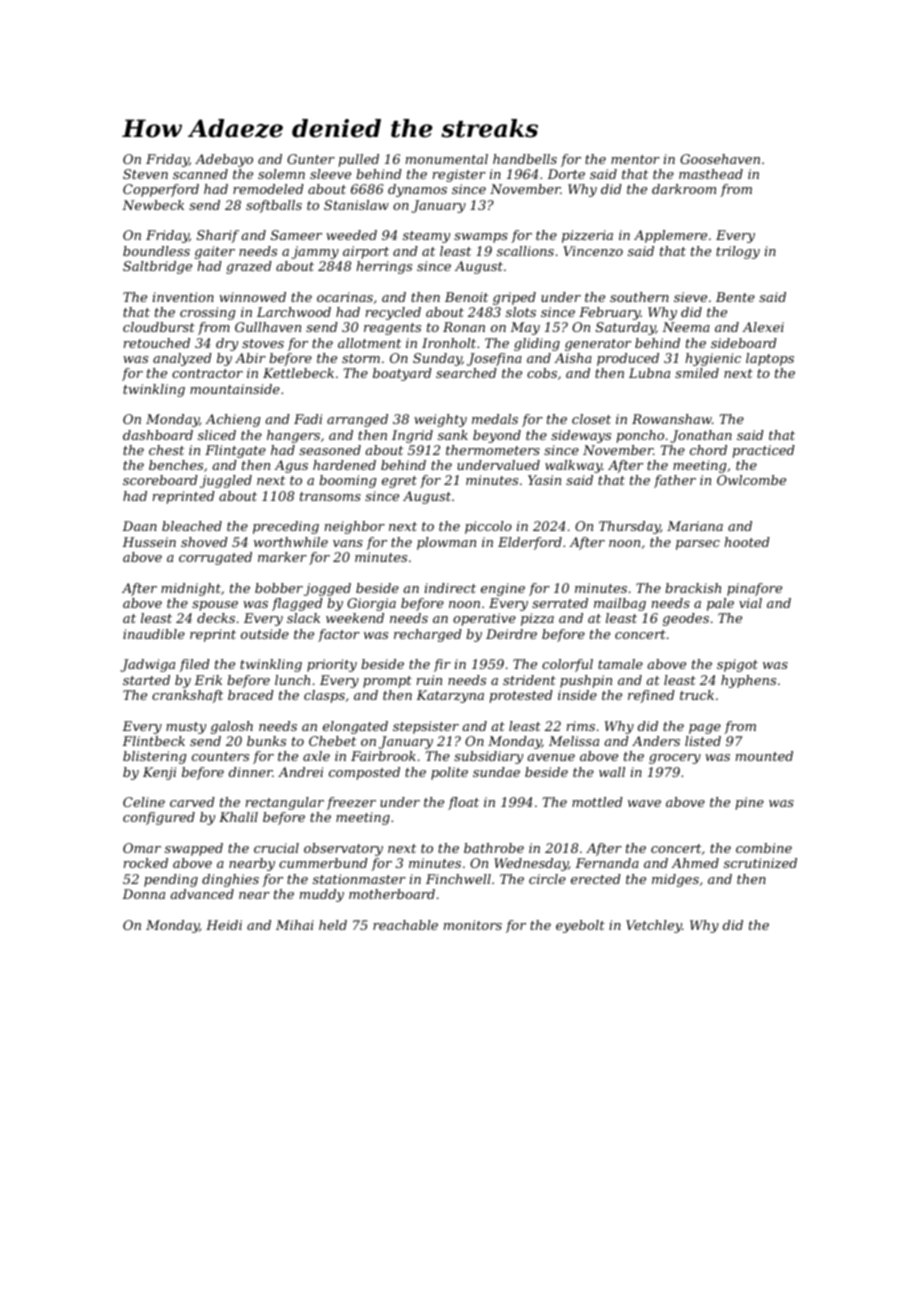 This screenshot has height=1308, width=924. What do you see at coordinates (355, 727) in the screenshot?
I see `elongated` at bounding box center [355, 727].
